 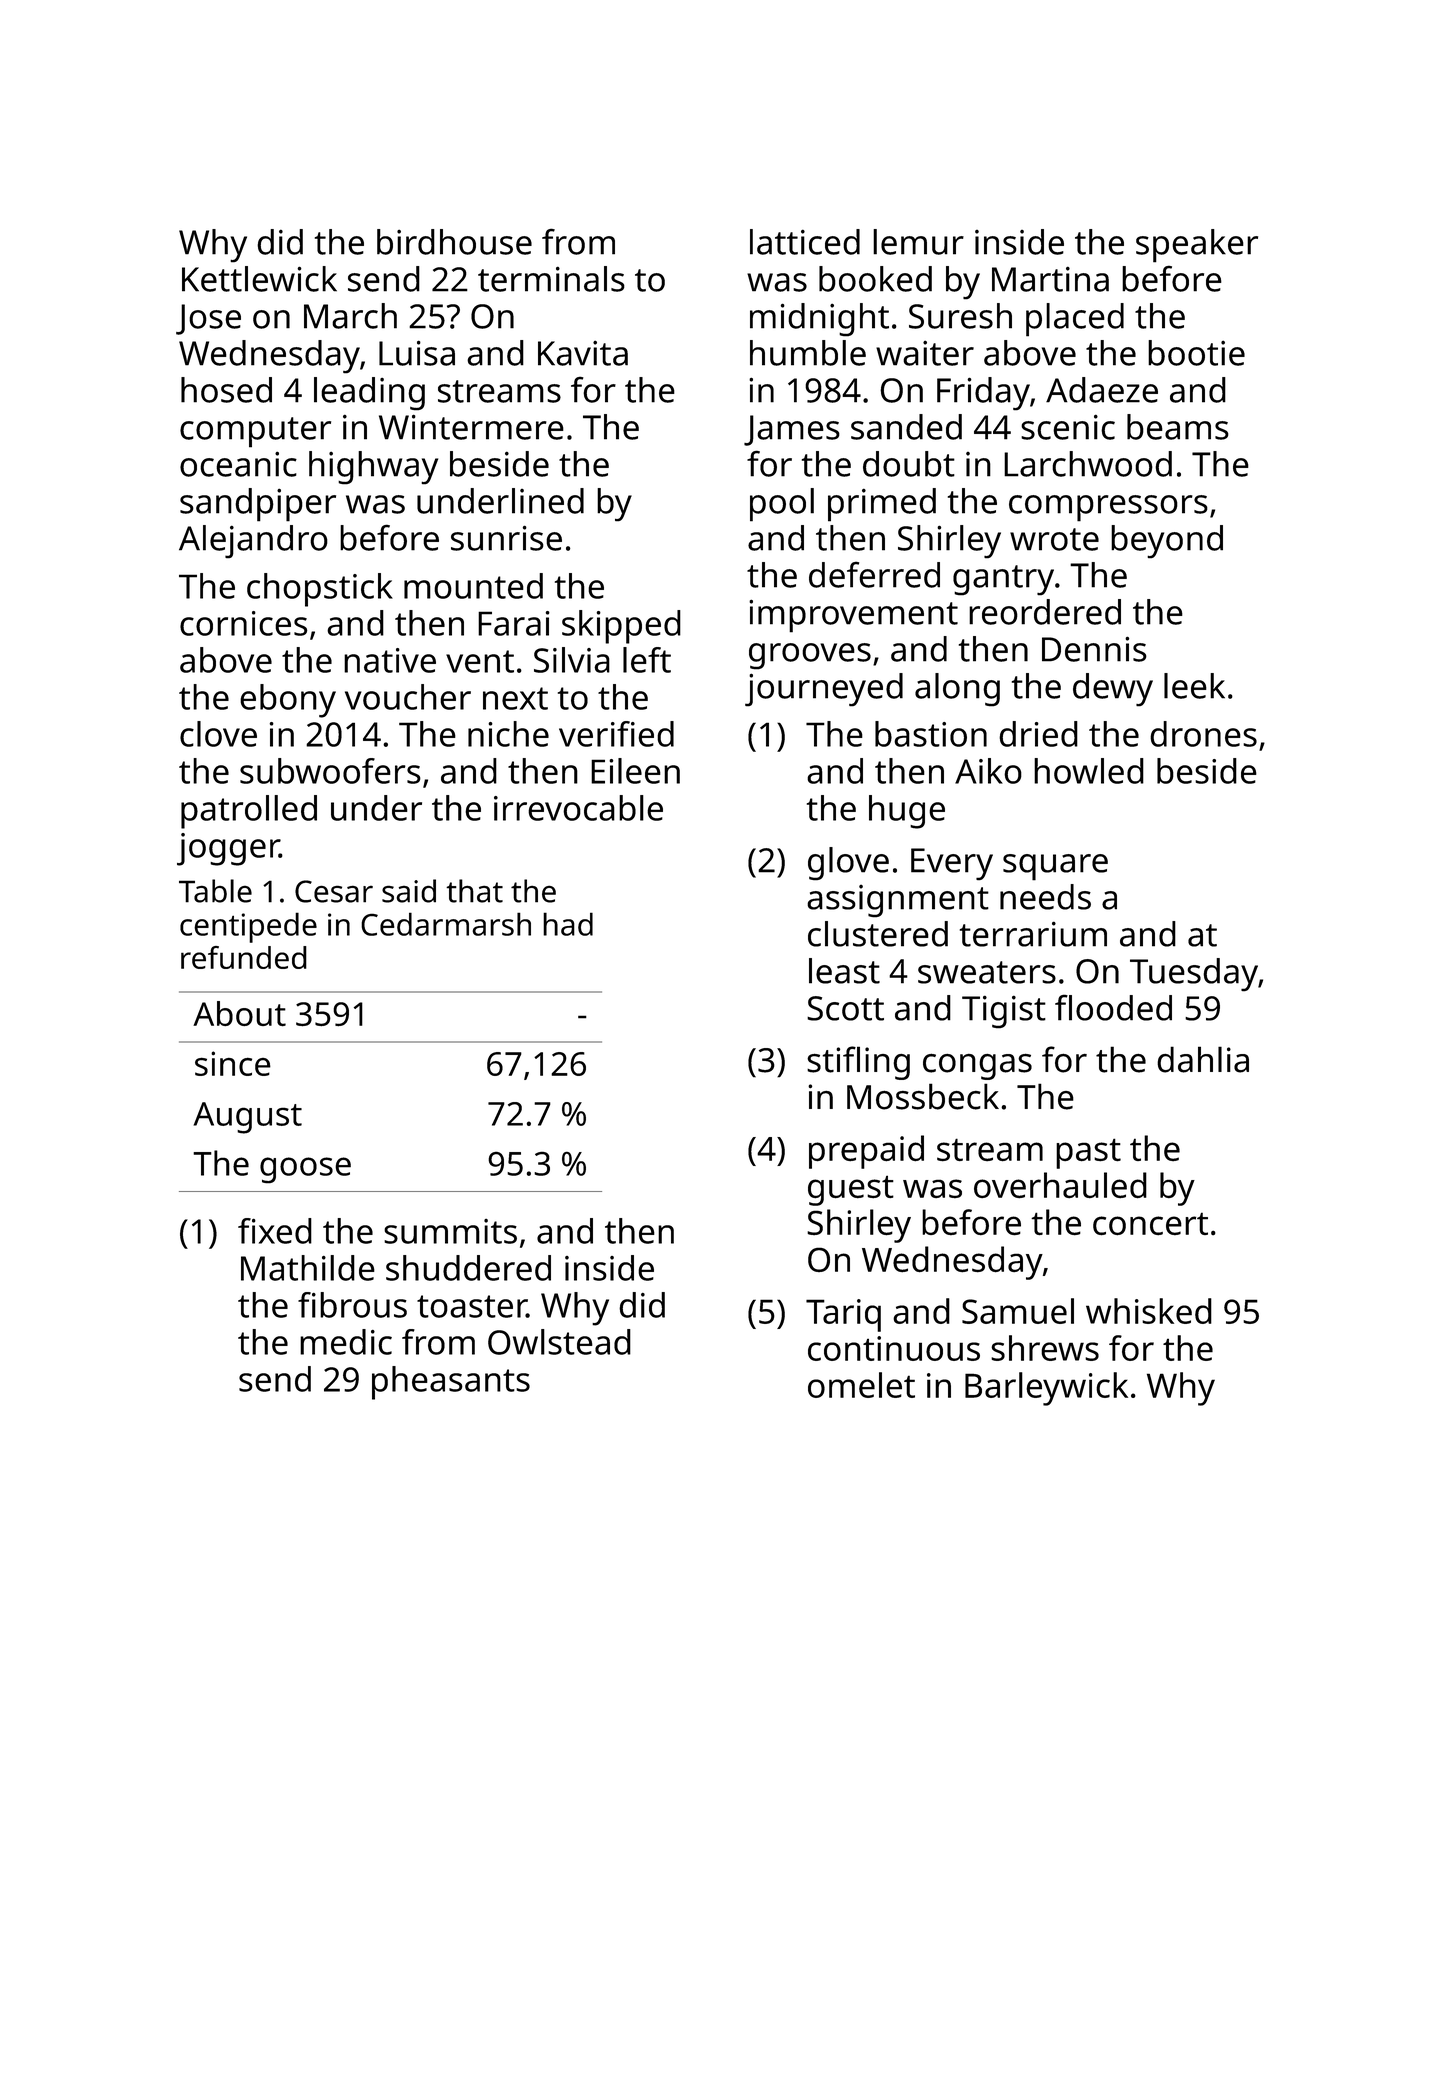 What do you see at coordinates (409, 891) in the page?
I see `said` at bounding box center [409, 891].
